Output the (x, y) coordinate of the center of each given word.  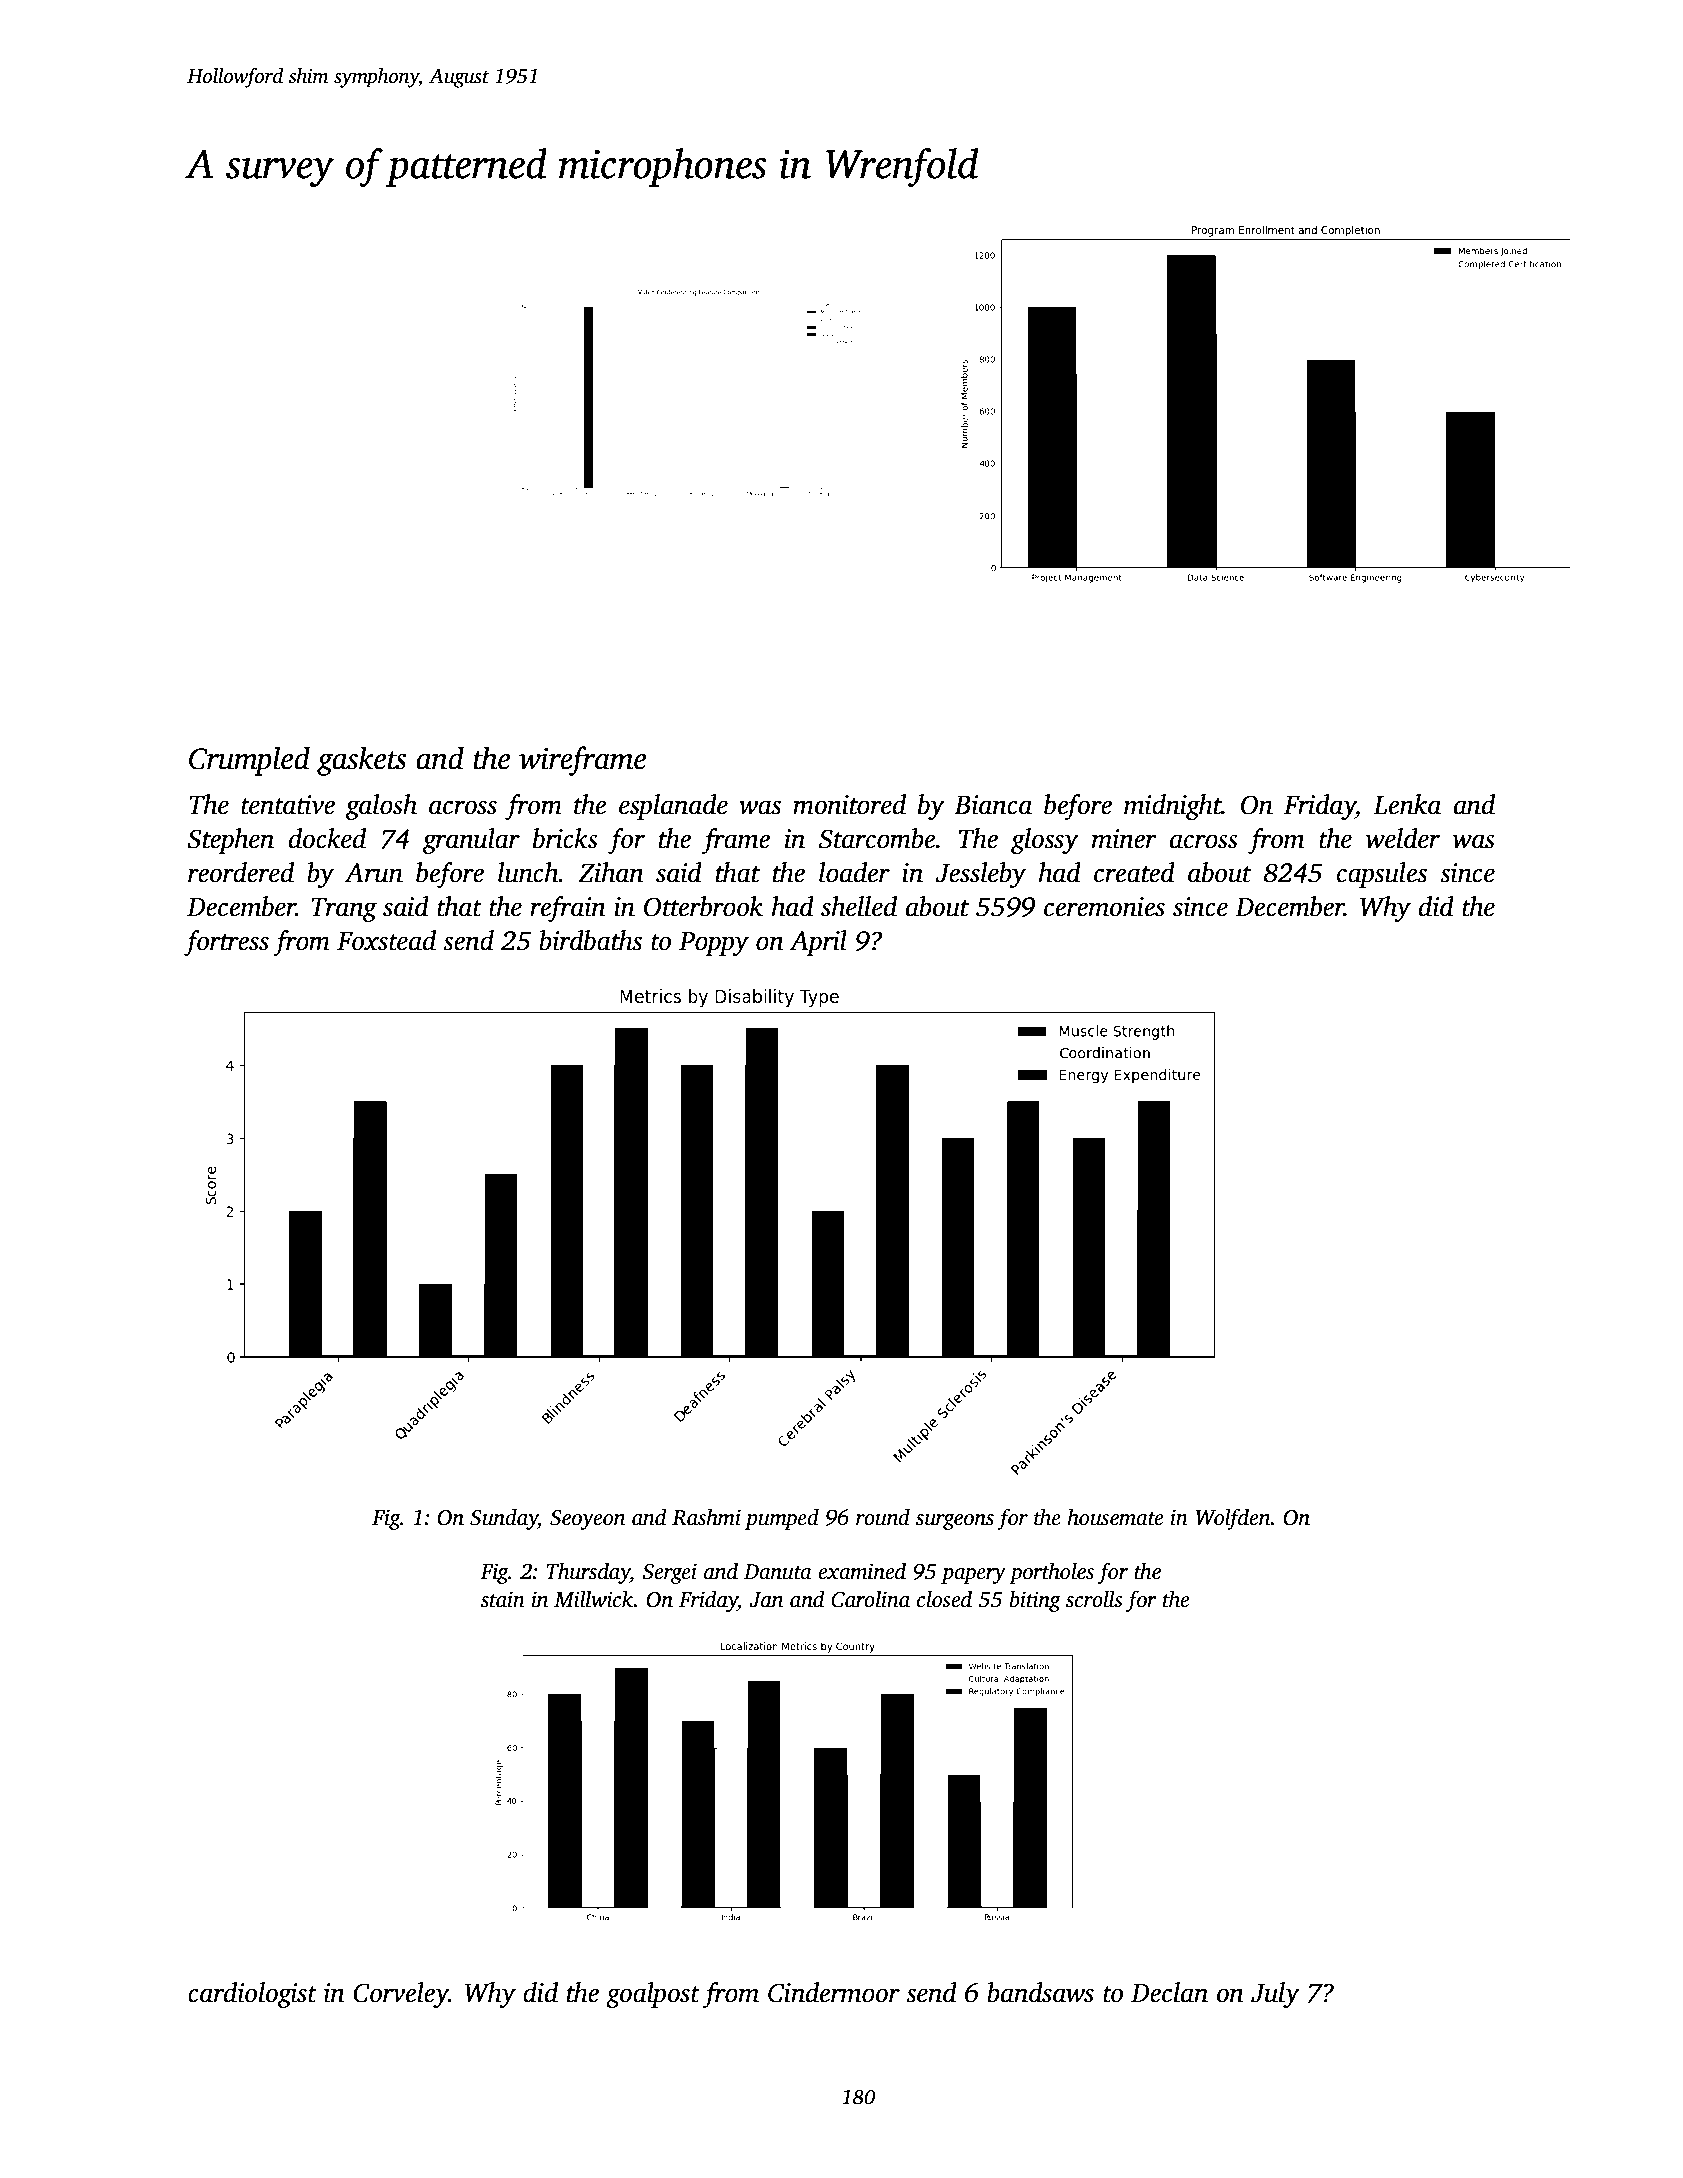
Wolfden (1233, 1519)
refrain (568, 909)
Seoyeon (587, 1520)
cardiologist (252, 1995)
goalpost (653, 1995)
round (883, 1517)
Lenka (1407, 804)
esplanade (673, 807)
